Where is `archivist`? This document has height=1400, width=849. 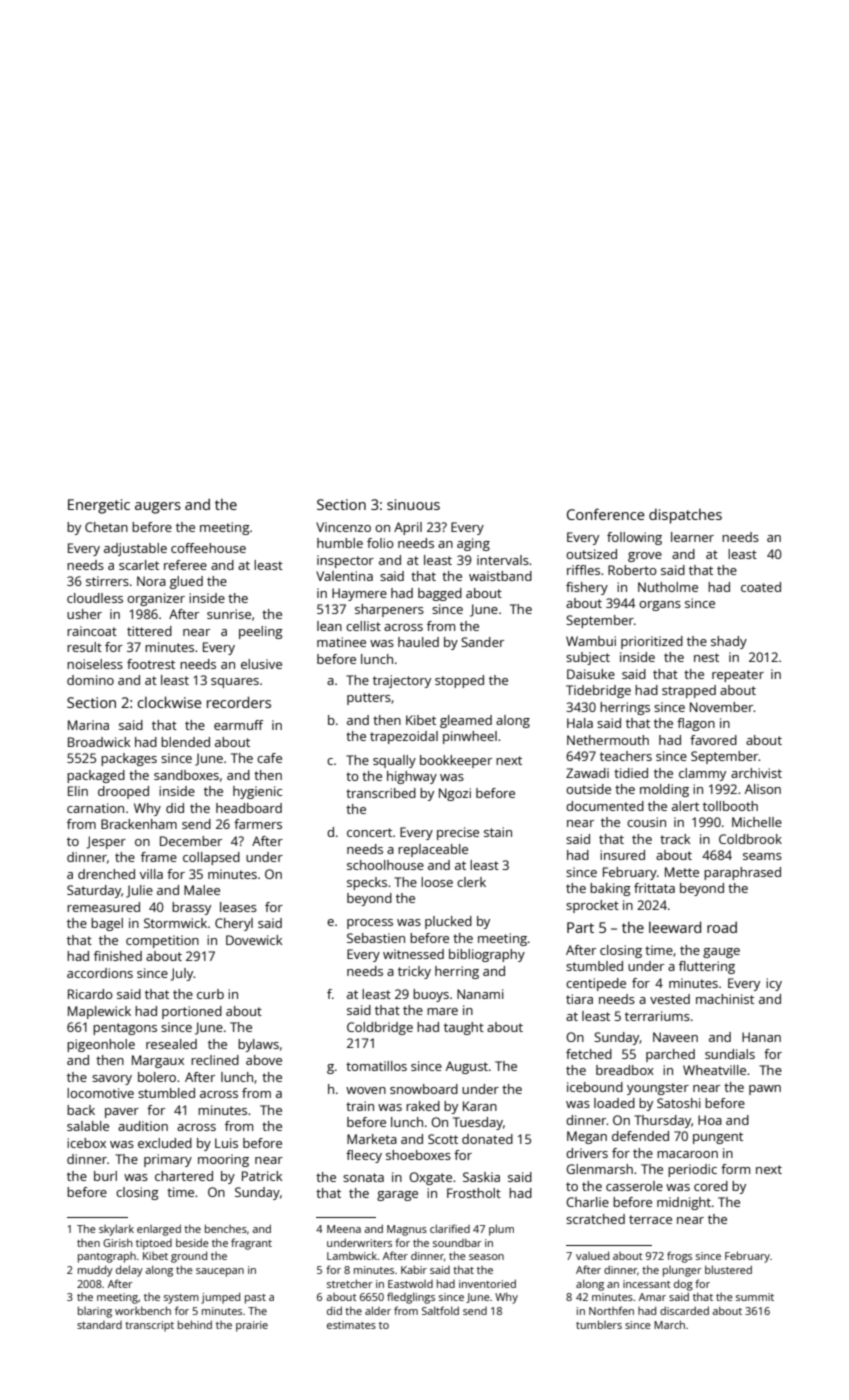
archivist is located at coordinates (756, 773).
